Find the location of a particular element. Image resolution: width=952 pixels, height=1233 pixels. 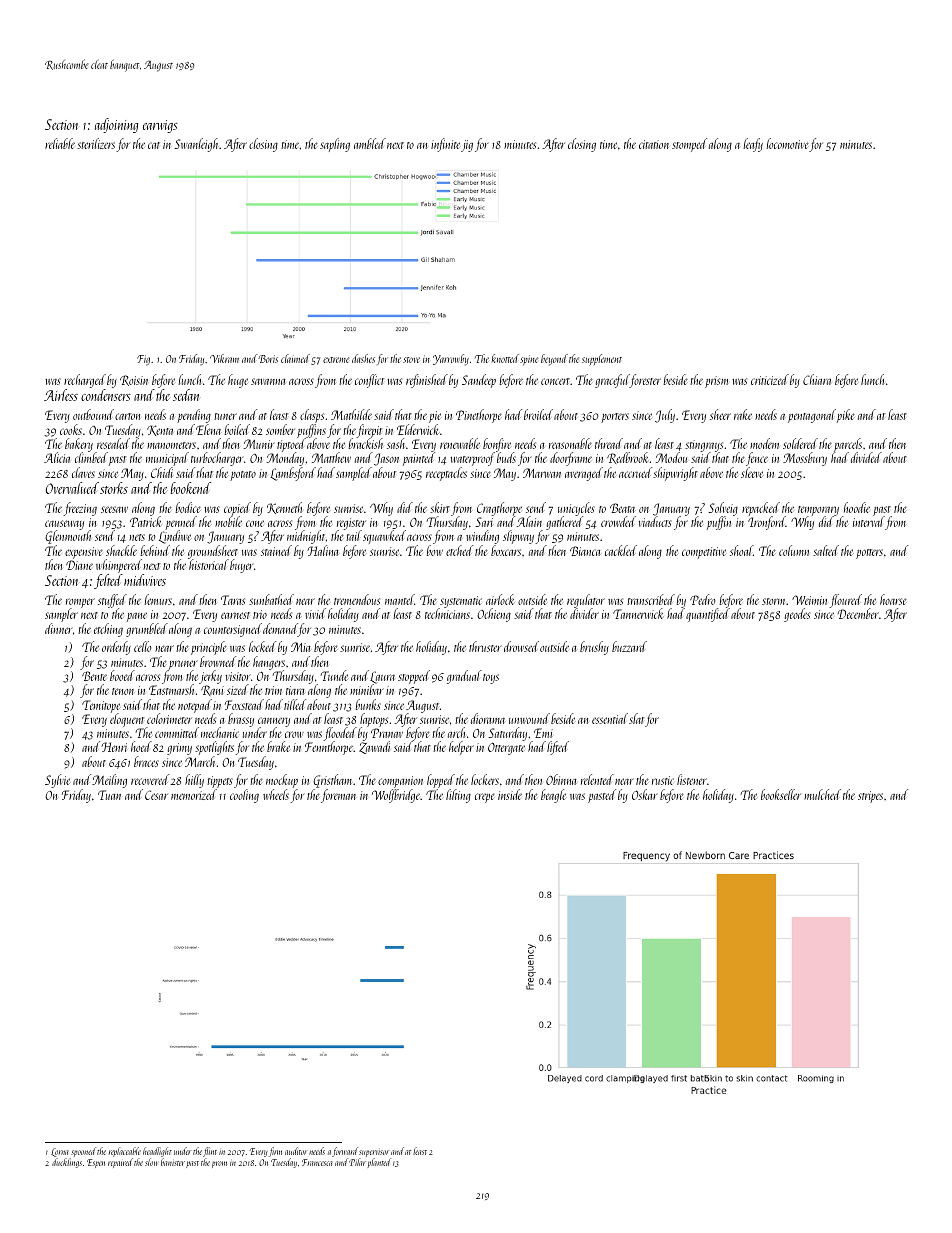

Oskar is located at coordinates (645, 794).
